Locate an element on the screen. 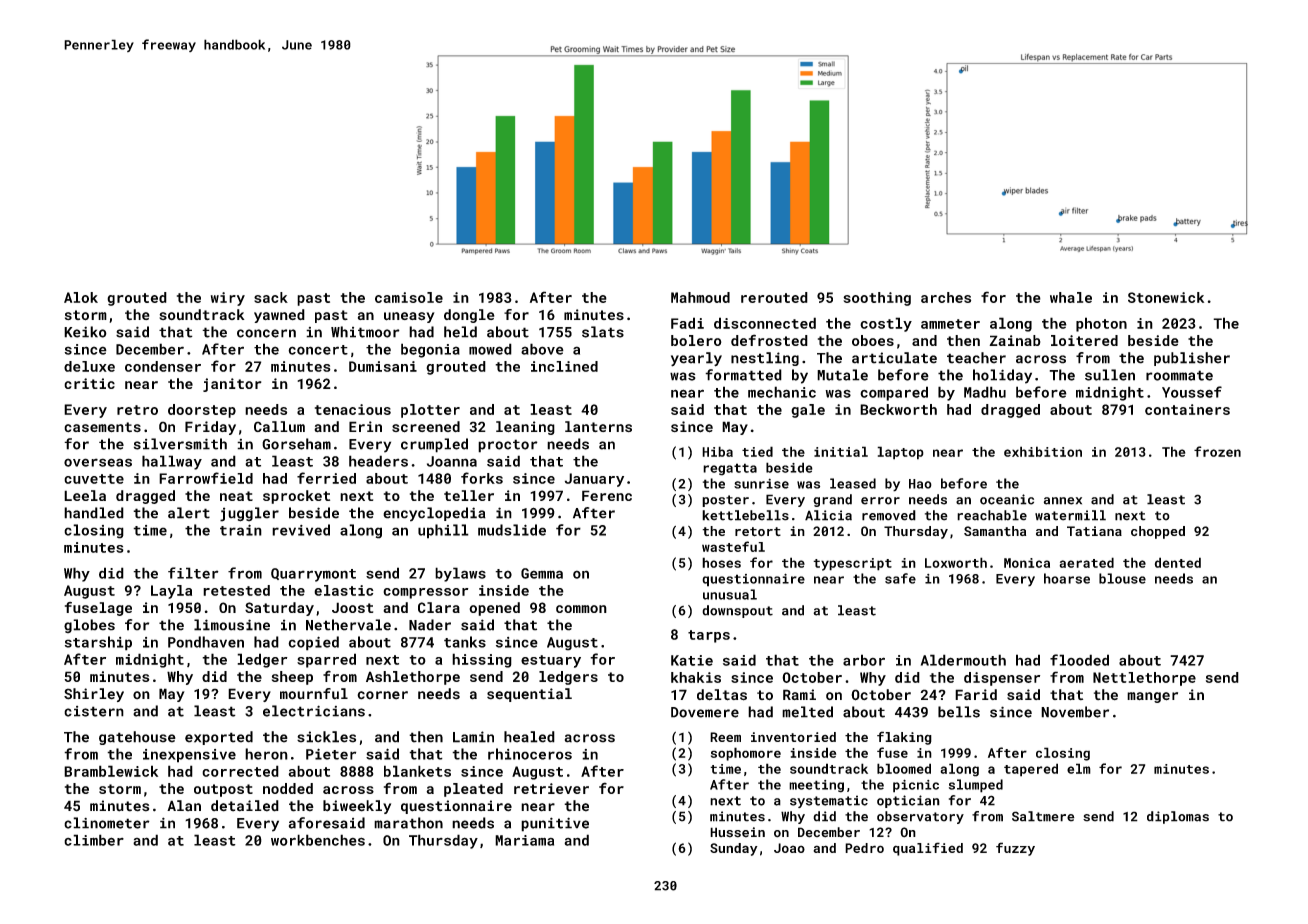  casements is located at coordinates (102, 427).
